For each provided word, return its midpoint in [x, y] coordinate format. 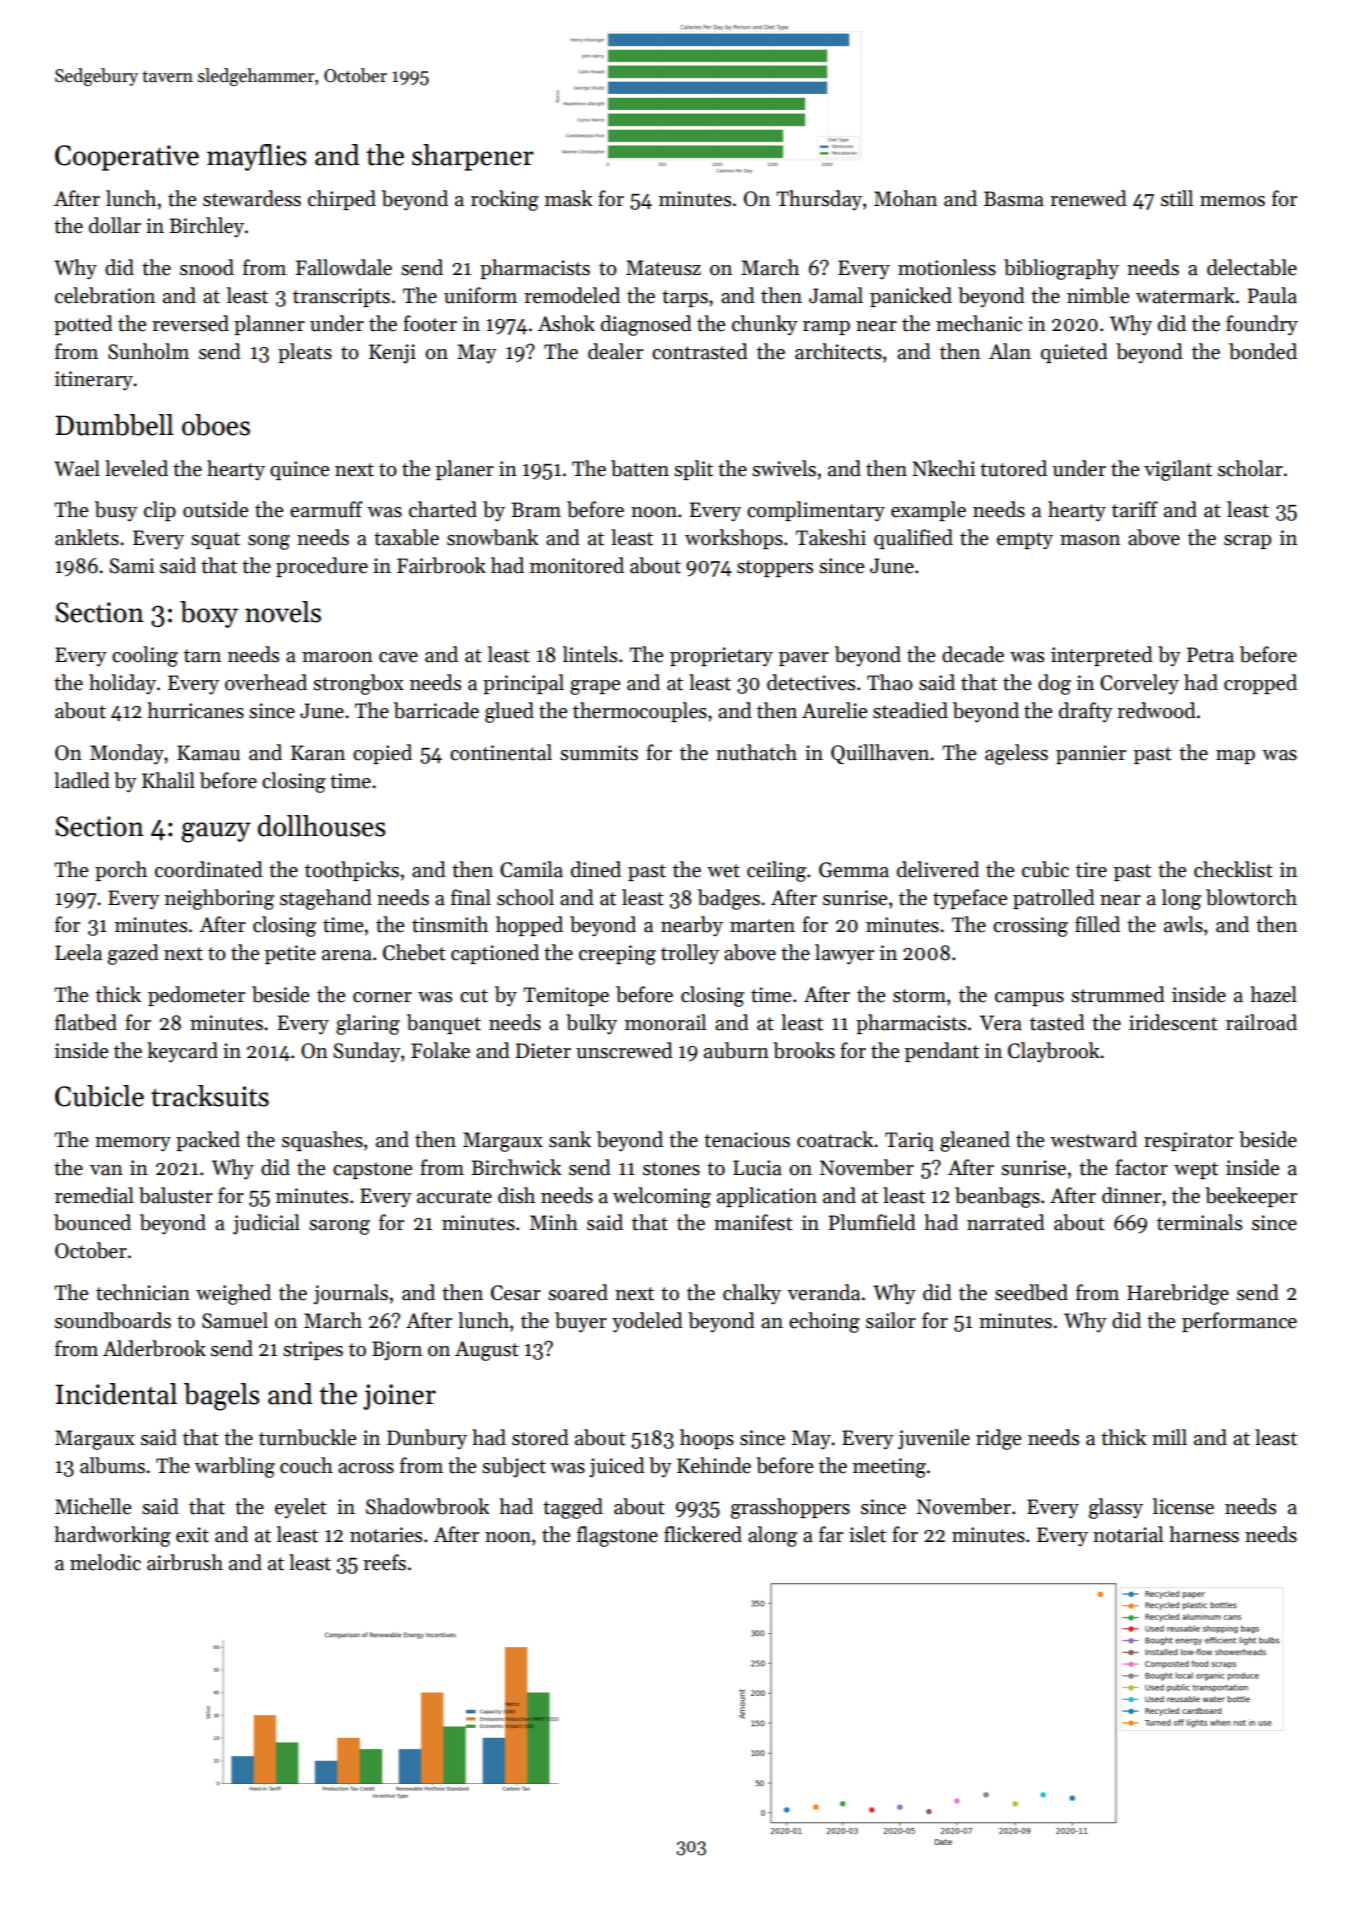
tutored [1013, 468]
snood [207, 267]
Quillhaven [880, 754]
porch [121, 871]
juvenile [934, 1439]
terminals [1199, 1222]
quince [299, 470]
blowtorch [1251, 897]
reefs [384, 1562]
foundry [1262, 325]
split [693, 470]
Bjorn [397, 1351]
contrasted [700, 351]
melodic [105, 1562]
